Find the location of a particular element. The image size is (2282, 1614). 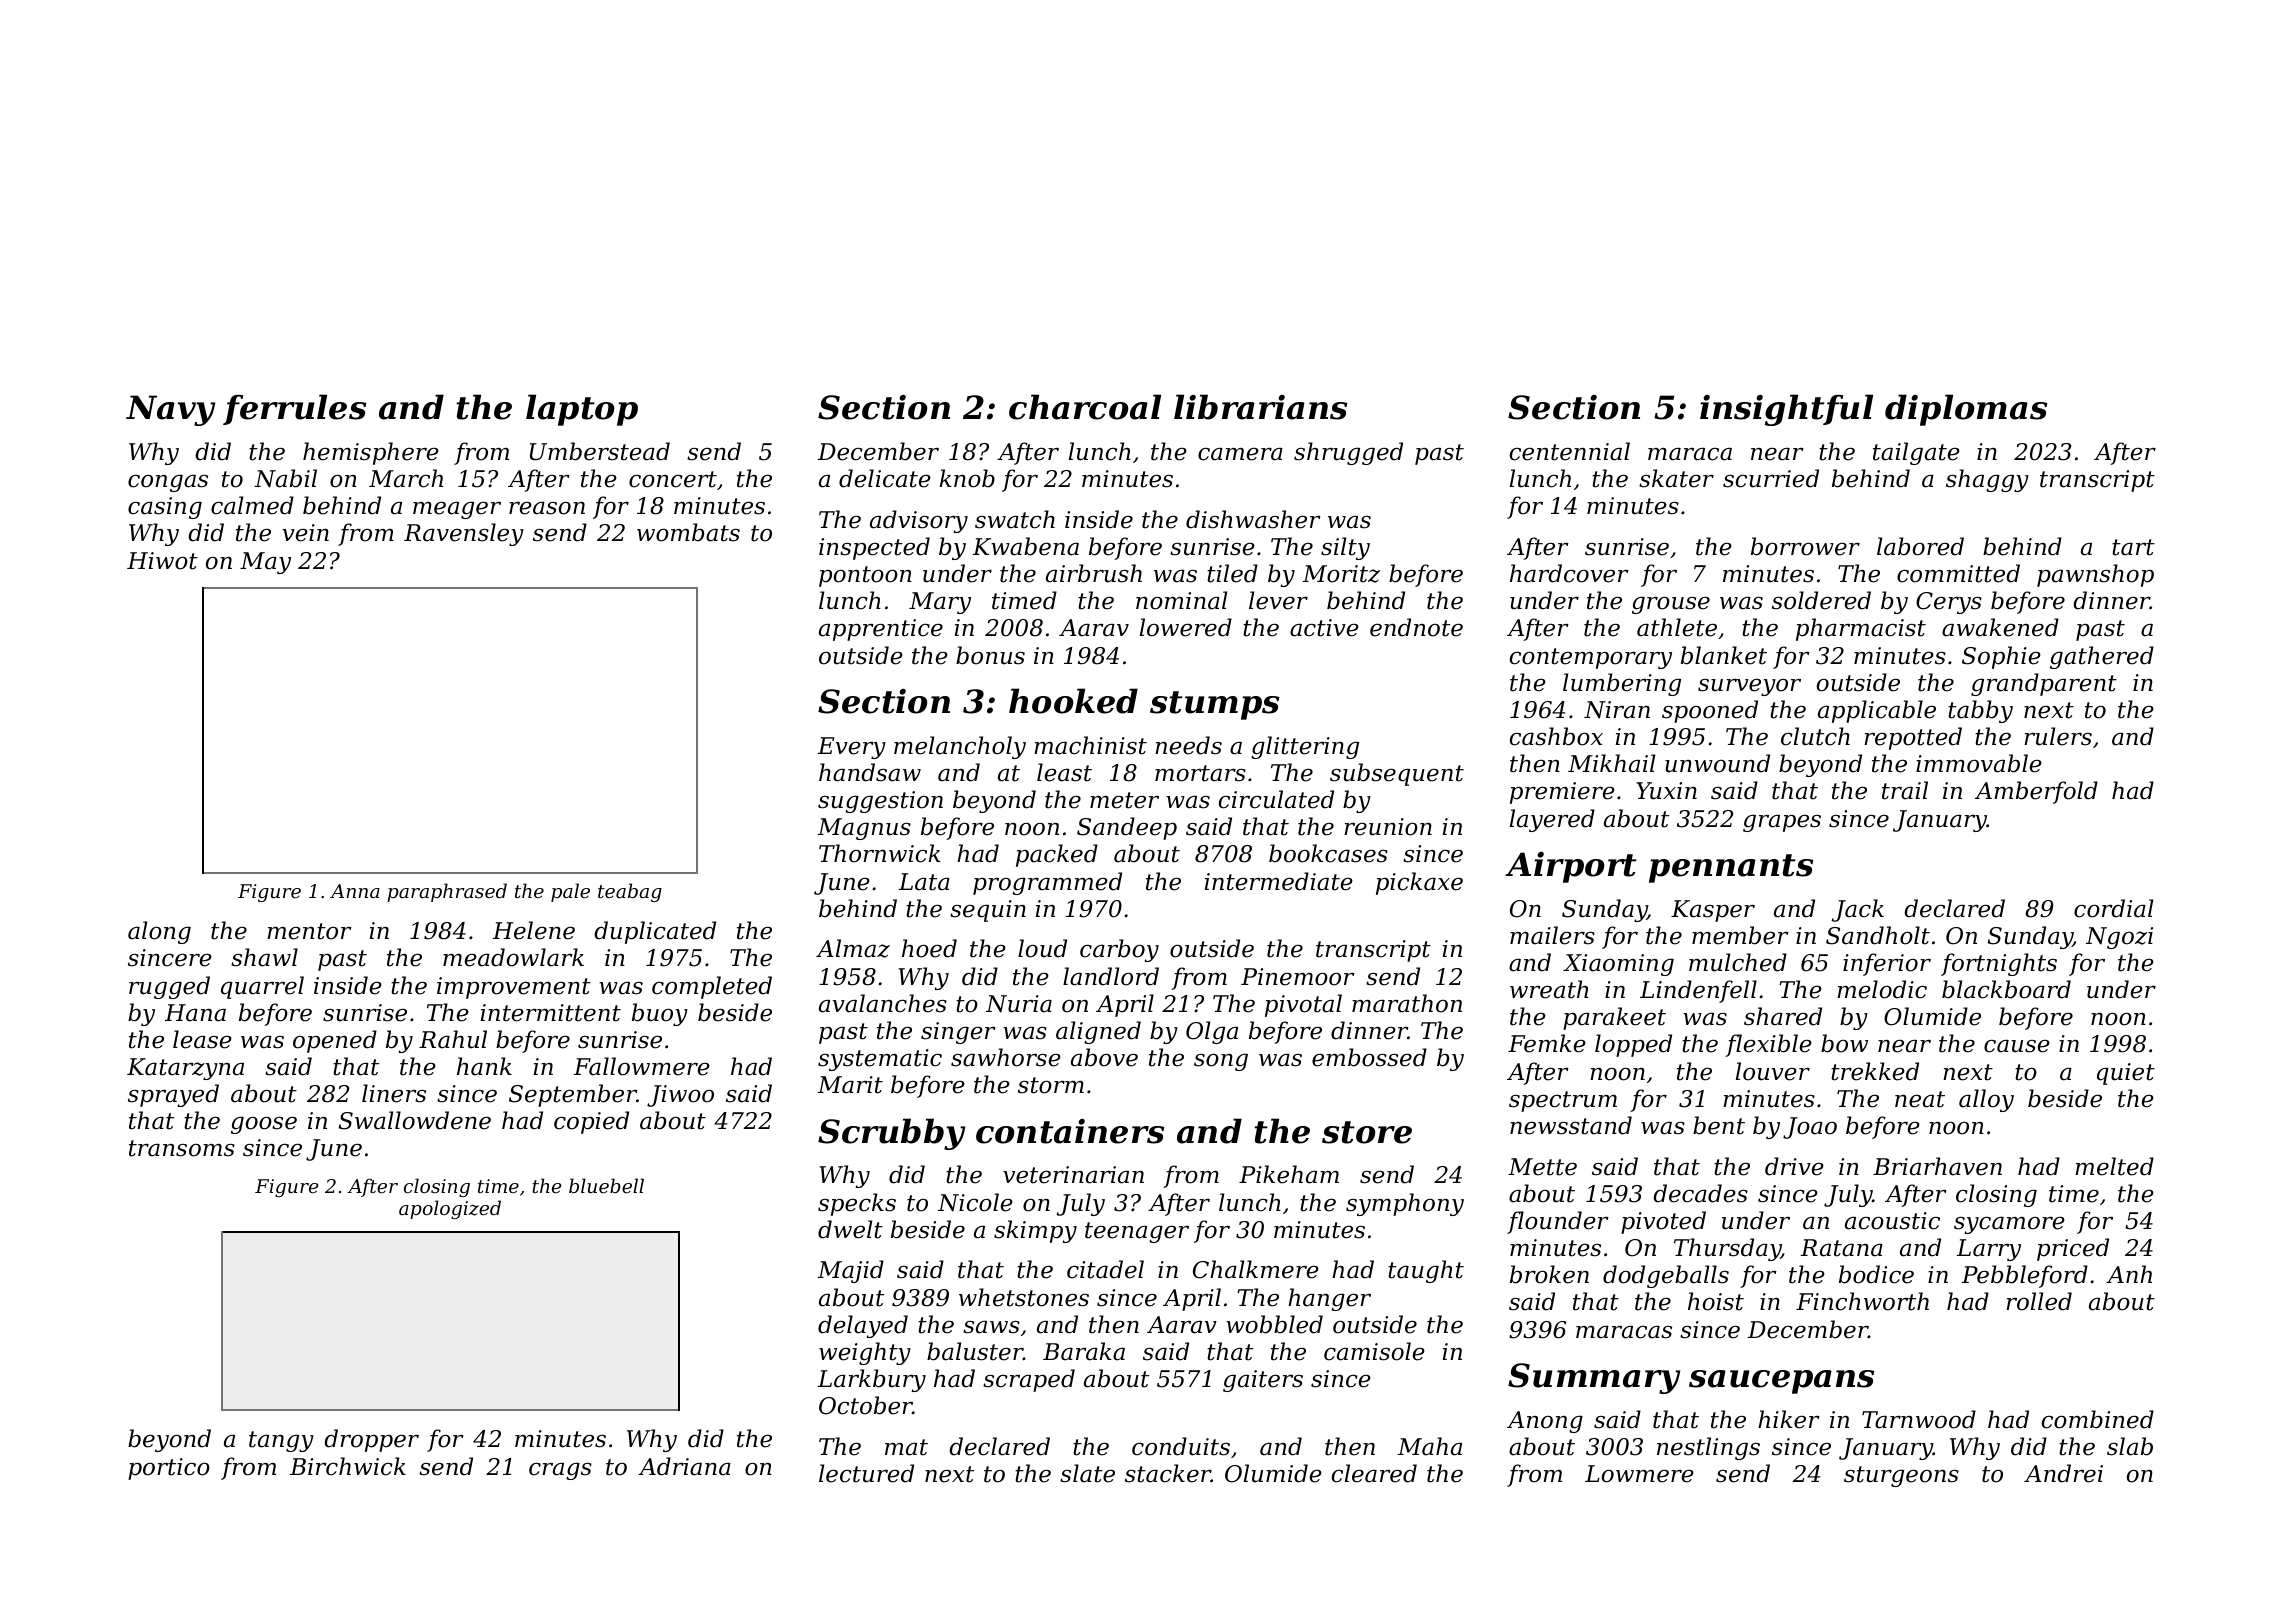

newsstand is located at coordinates (1571, 1125).
